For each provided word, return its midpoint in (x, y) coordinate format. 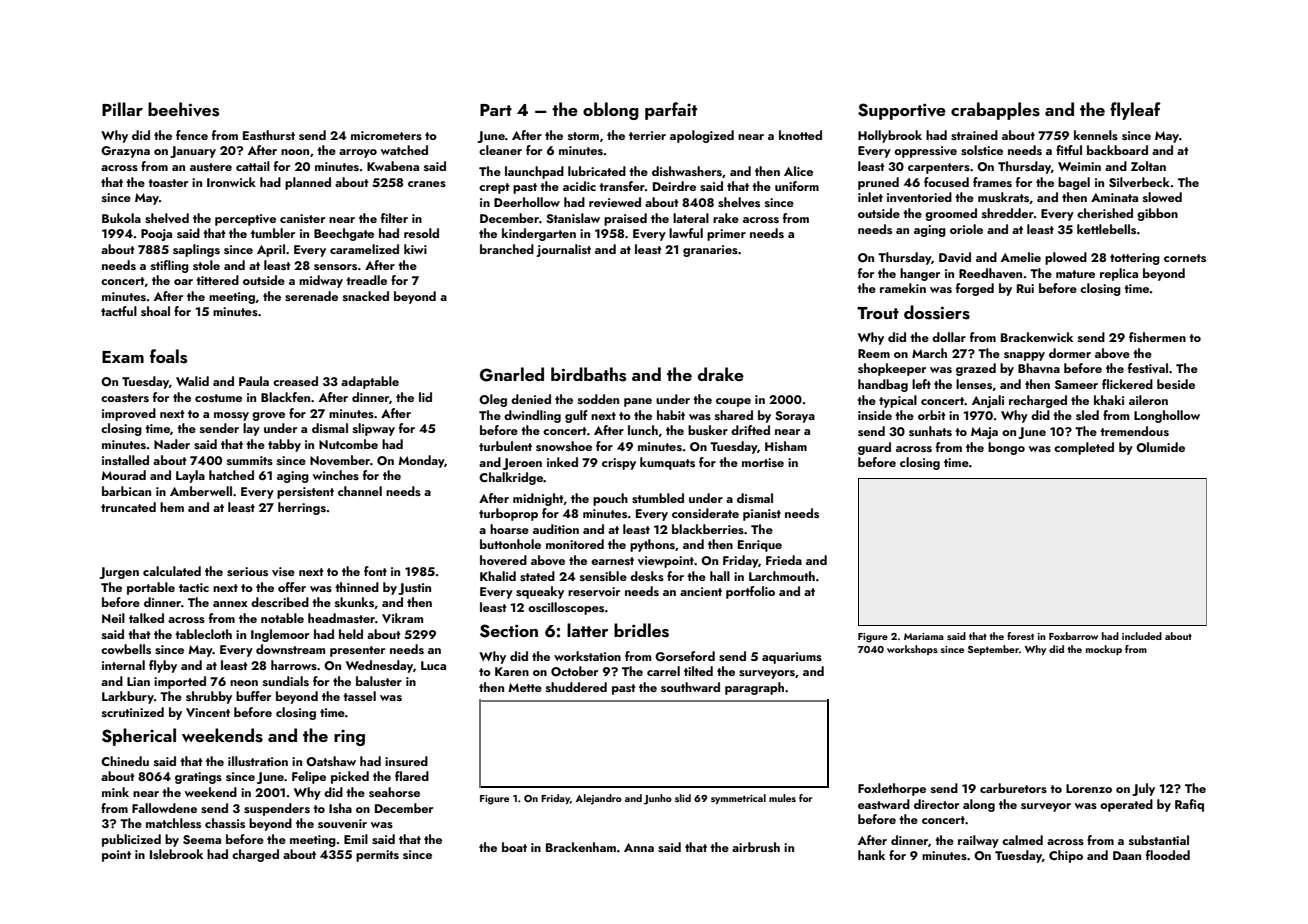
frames (992, 182)
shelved (167, 218)
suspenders (277, 809)
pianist (762, 515)
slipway (374, 429)
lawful (686, 233)
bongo (1006, 448)
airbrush (756, 847)
